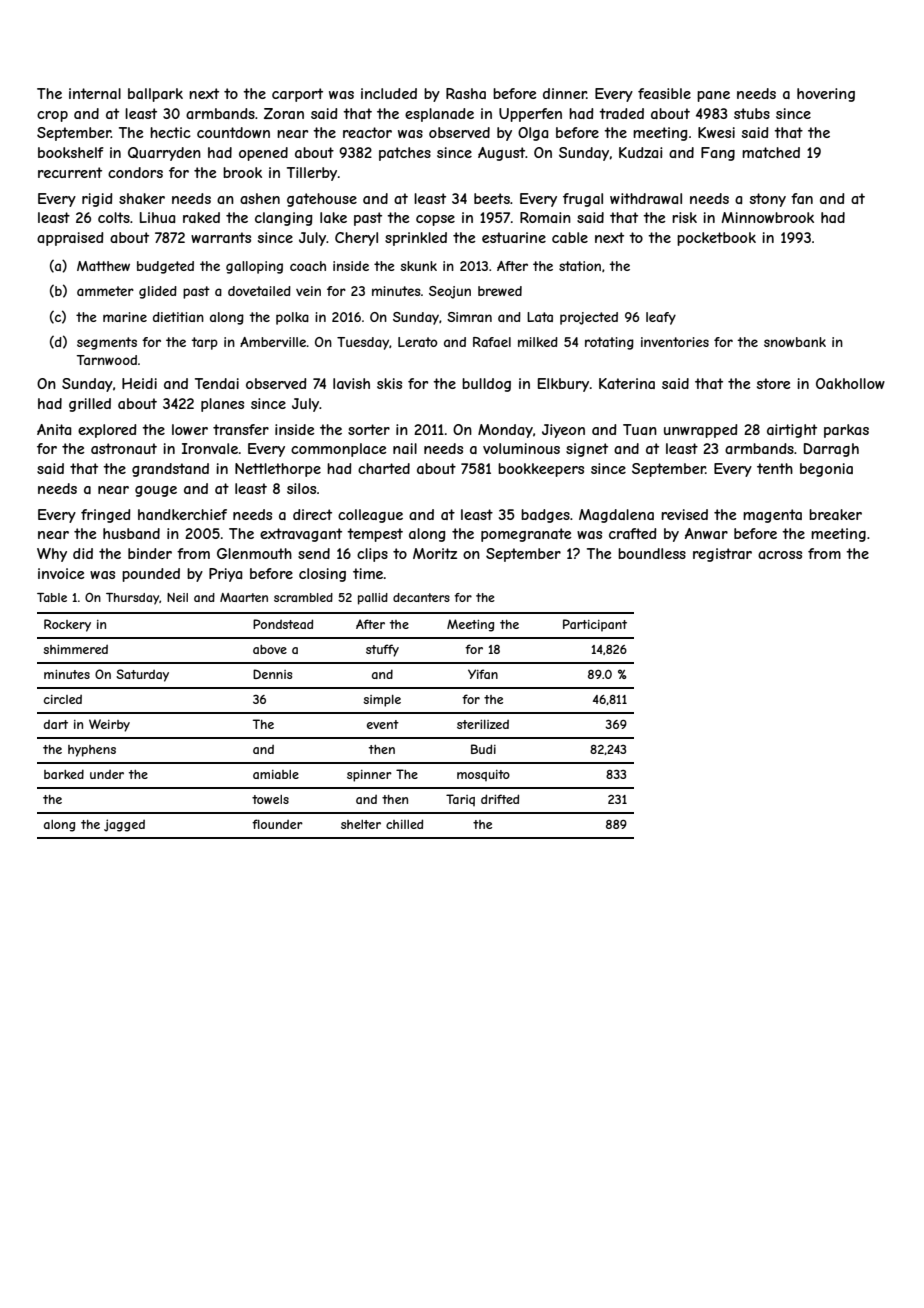  I want to click on Lerato, so click(417, 342).
